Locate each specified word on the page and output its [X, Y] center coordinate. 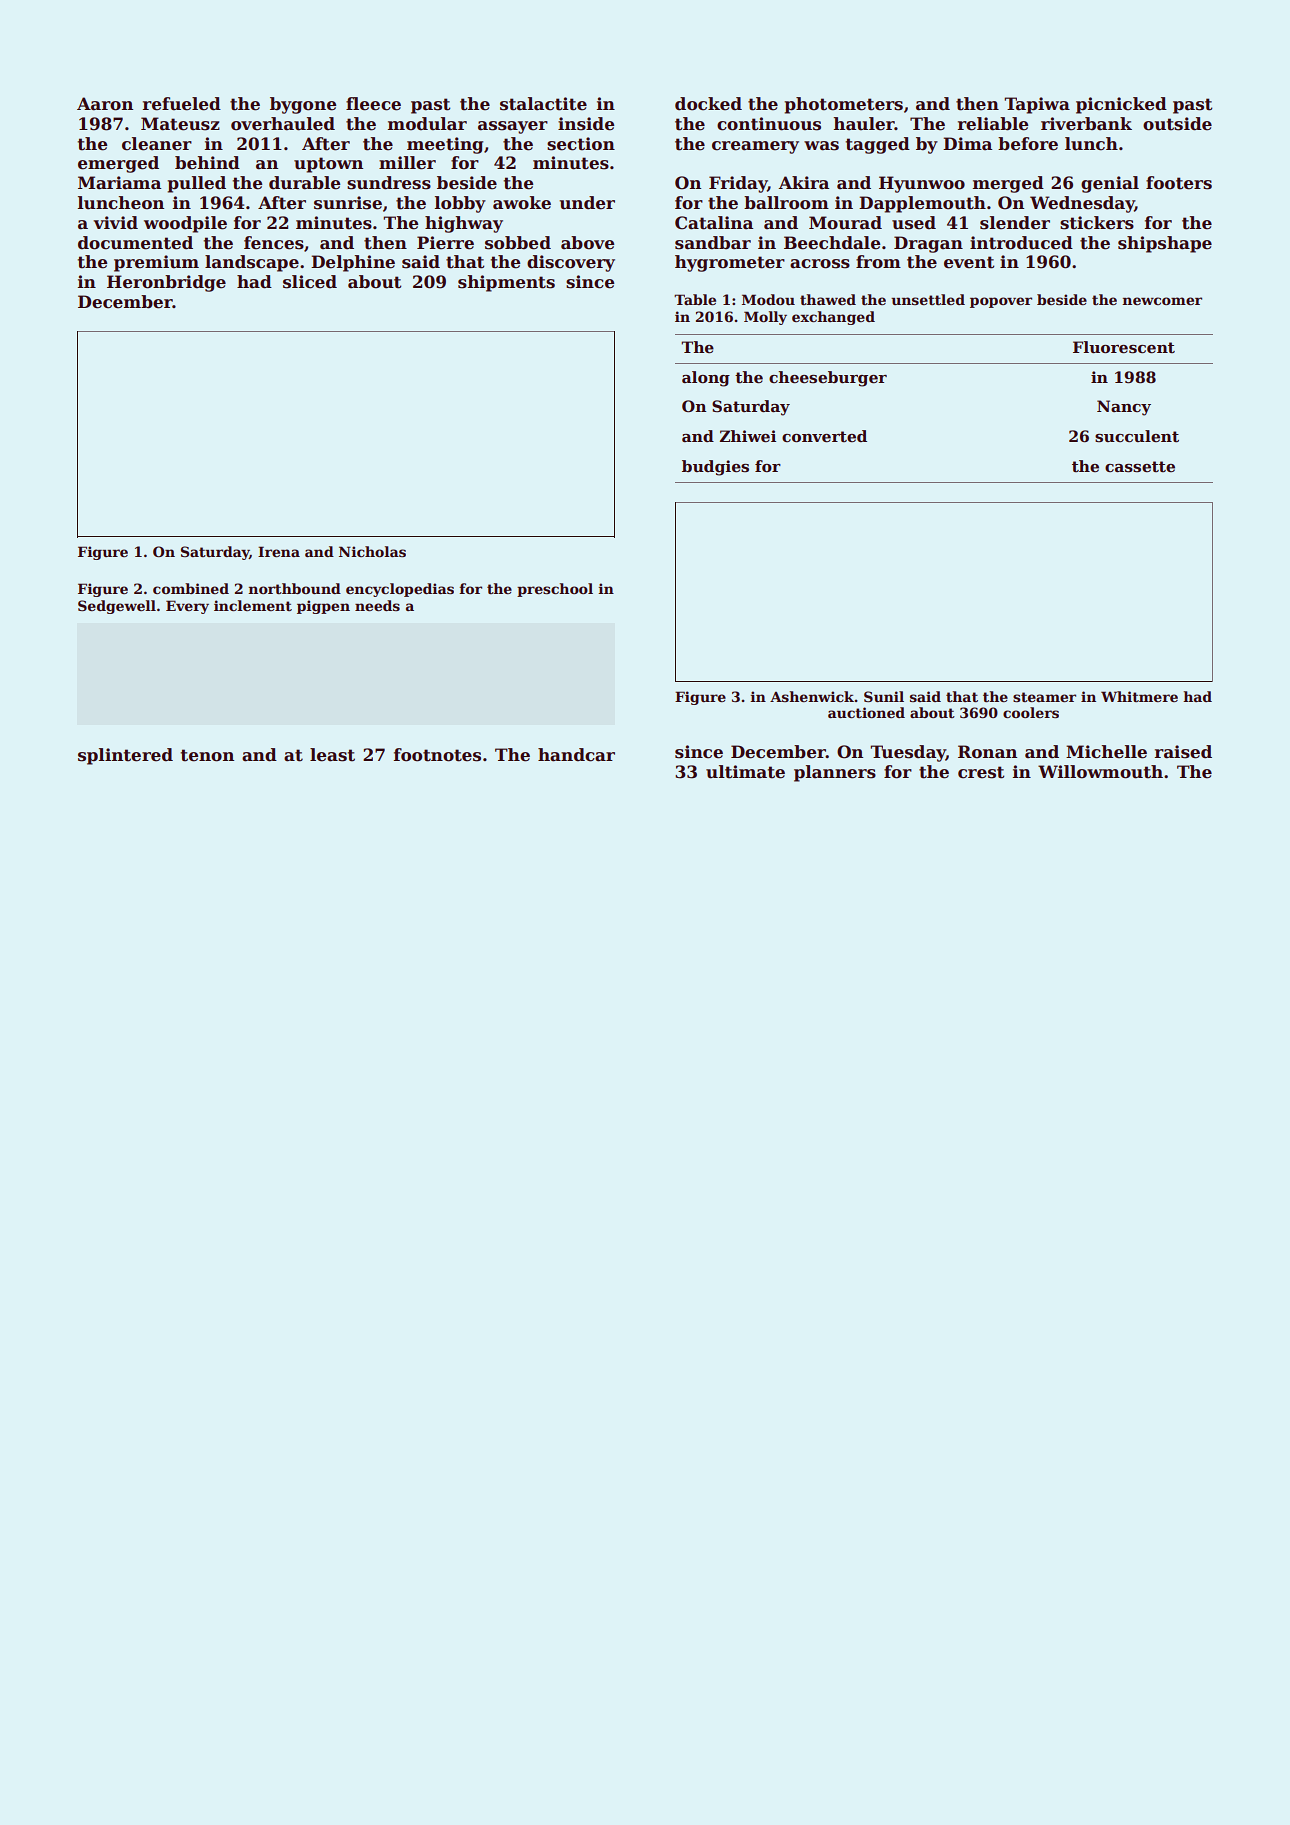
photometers [843, 105]
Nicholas [372, 551]
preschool [555, 590]
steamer [1044, 697]
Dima [967, 143]
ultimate [745, 772]
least [332, 755]
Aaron [105, 104]
